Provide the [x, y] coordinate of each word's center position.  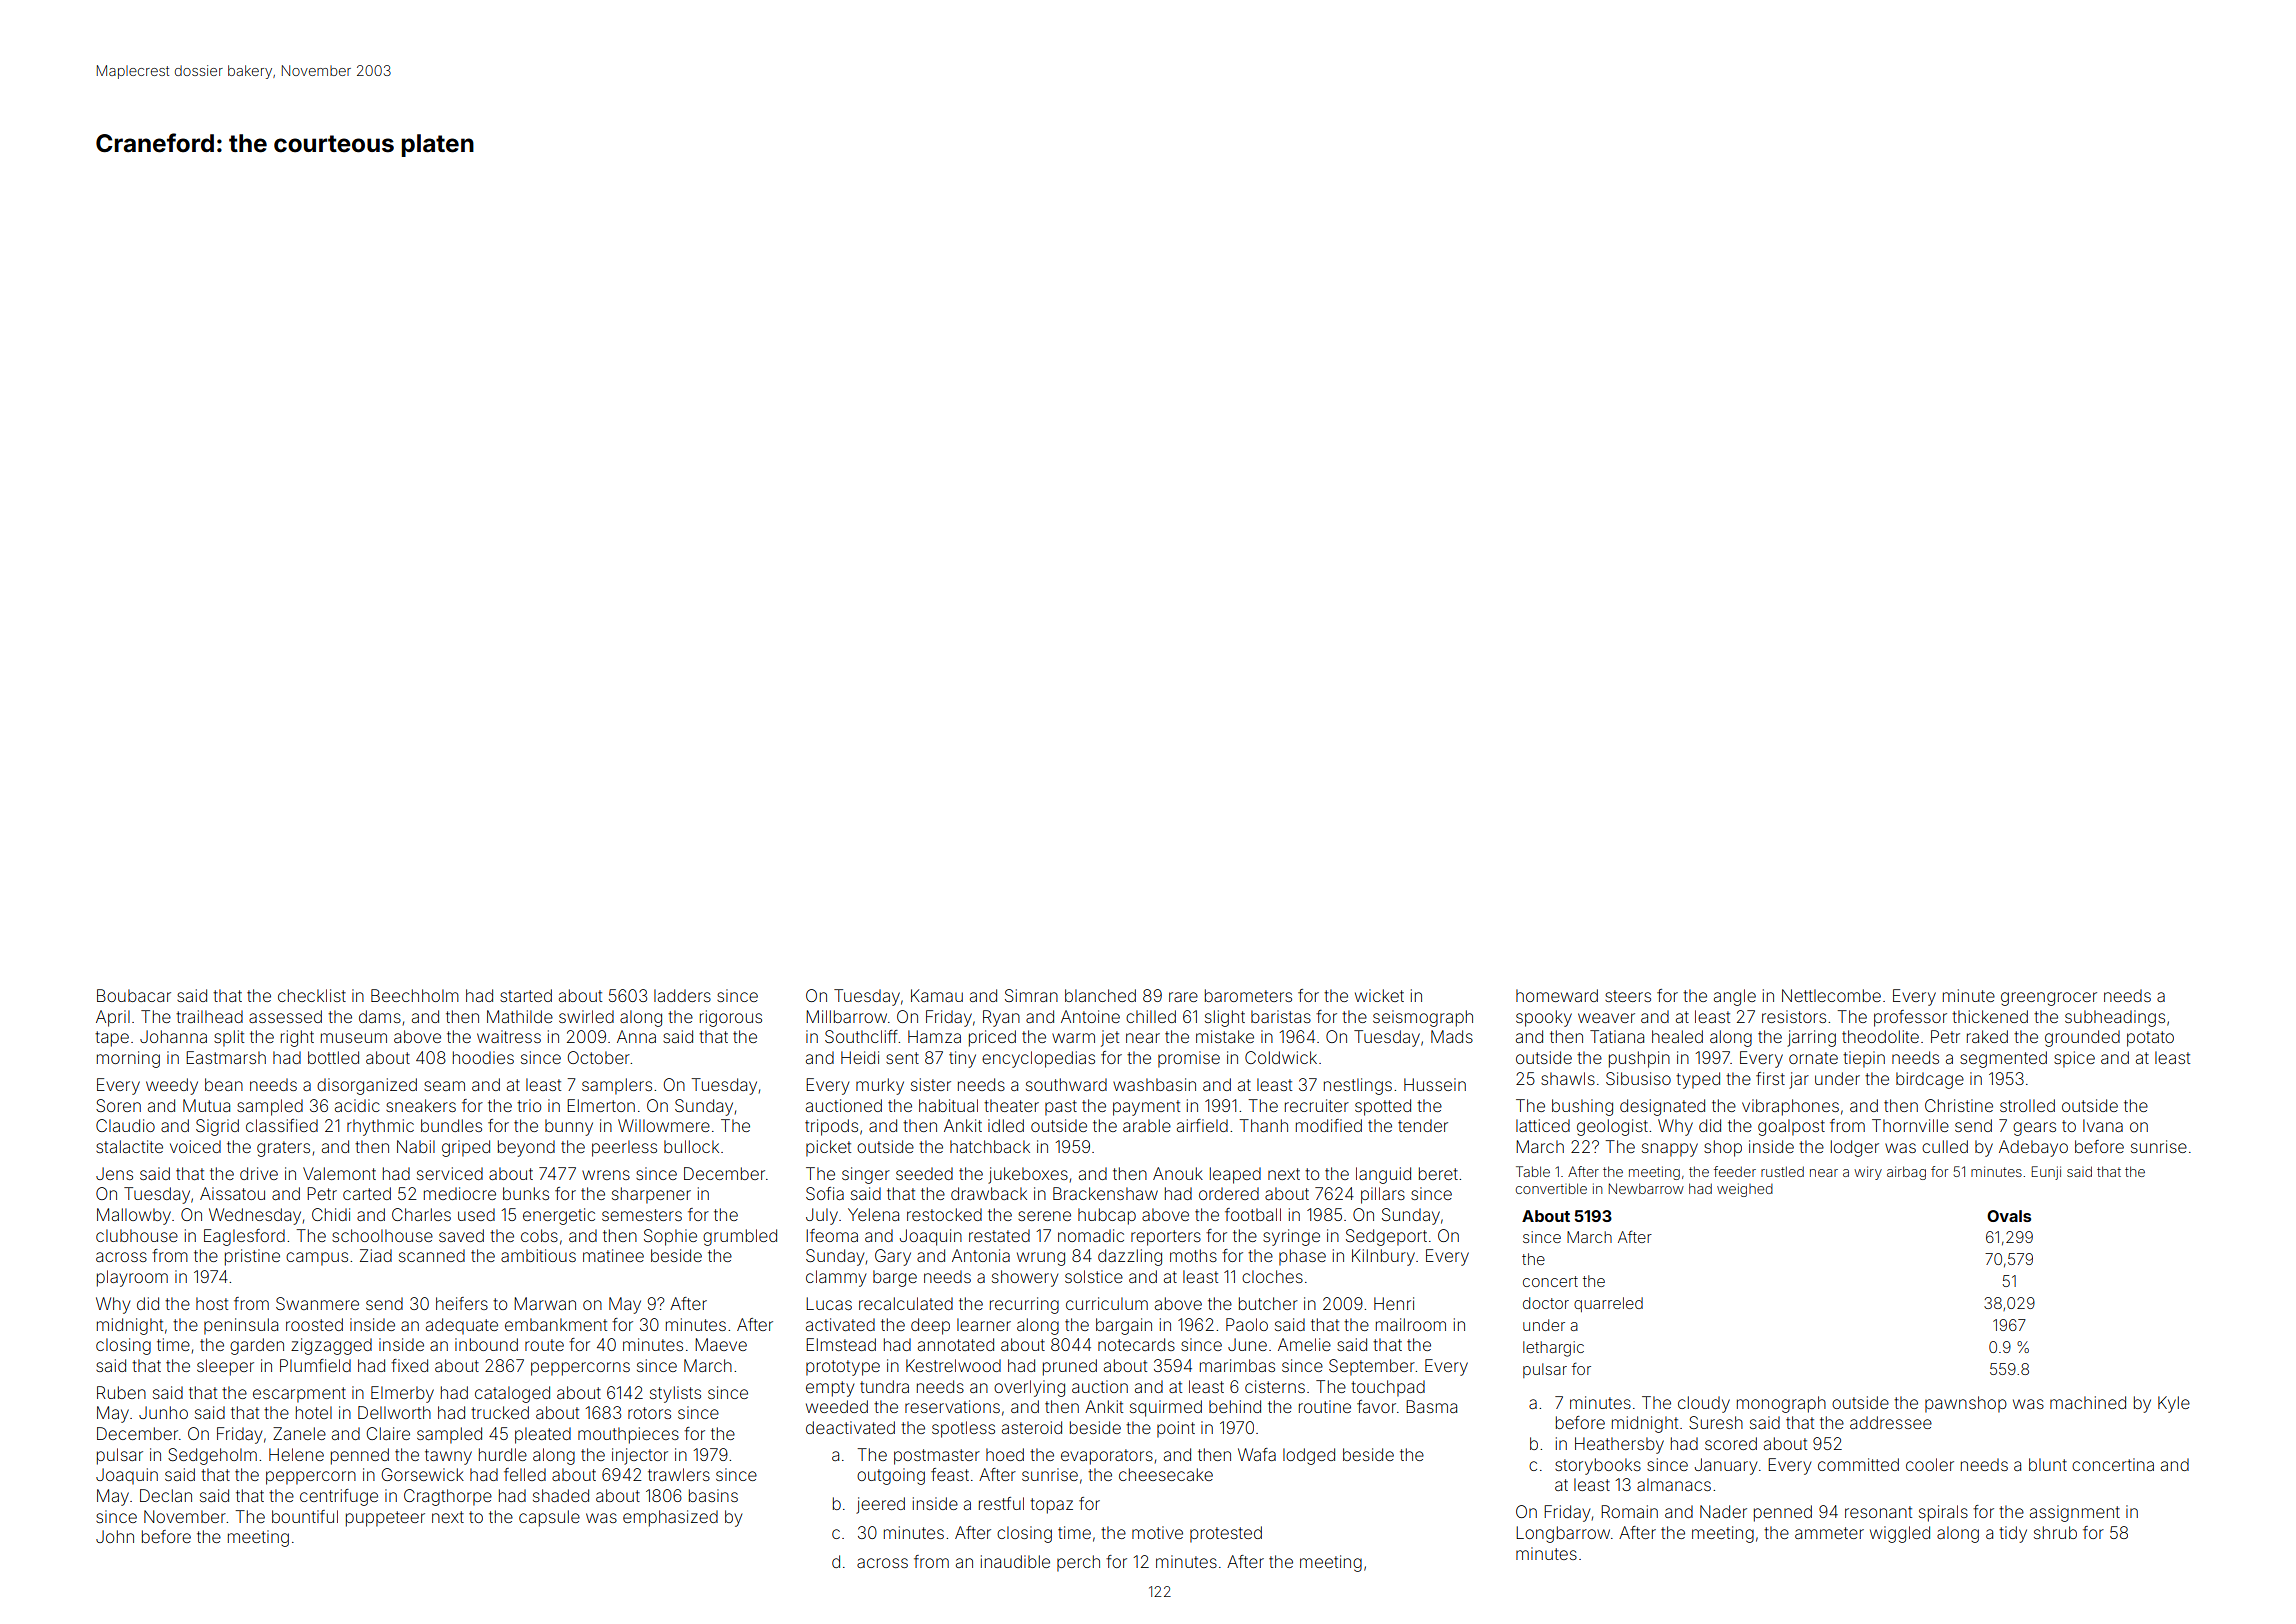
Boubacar [134, 995]
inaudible [1015, 1561]
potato [2150, 1039]
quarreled [1608, 1304]
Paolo [1247, 1324]
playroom [132, 1278]
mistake [1225, 1036]
